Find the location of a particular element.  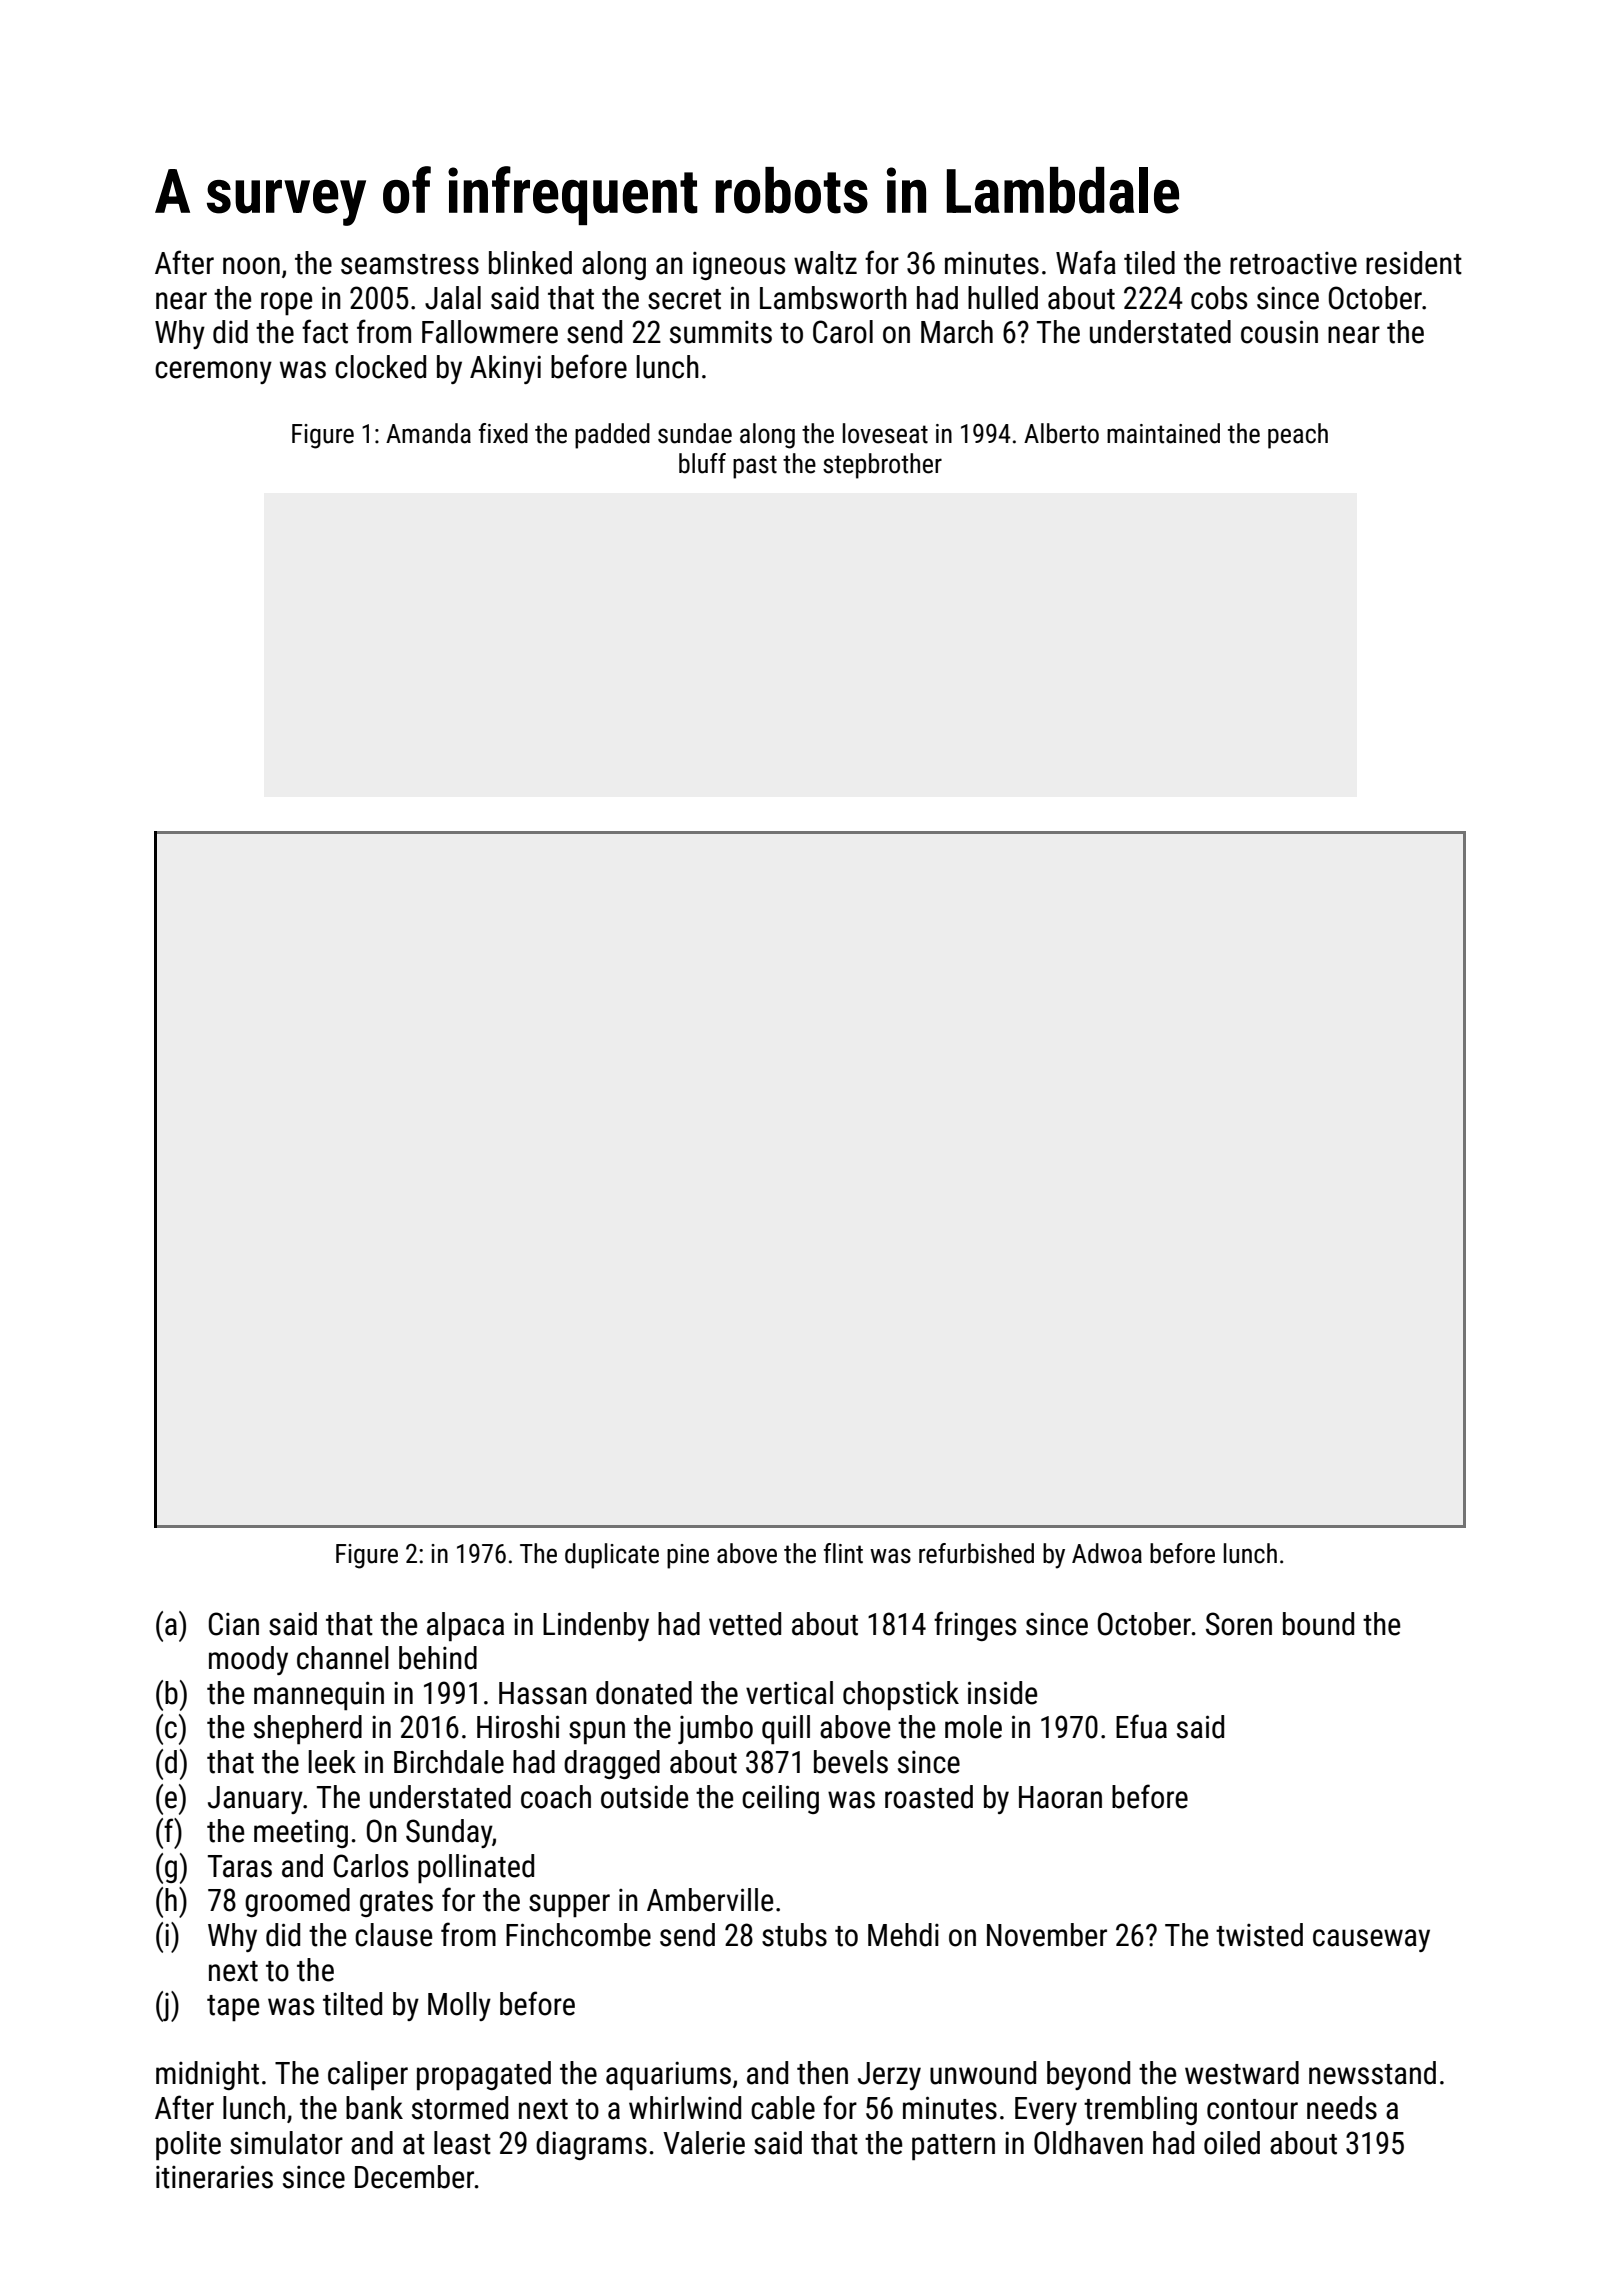

Amanda is located at coordinates (428, 433).
